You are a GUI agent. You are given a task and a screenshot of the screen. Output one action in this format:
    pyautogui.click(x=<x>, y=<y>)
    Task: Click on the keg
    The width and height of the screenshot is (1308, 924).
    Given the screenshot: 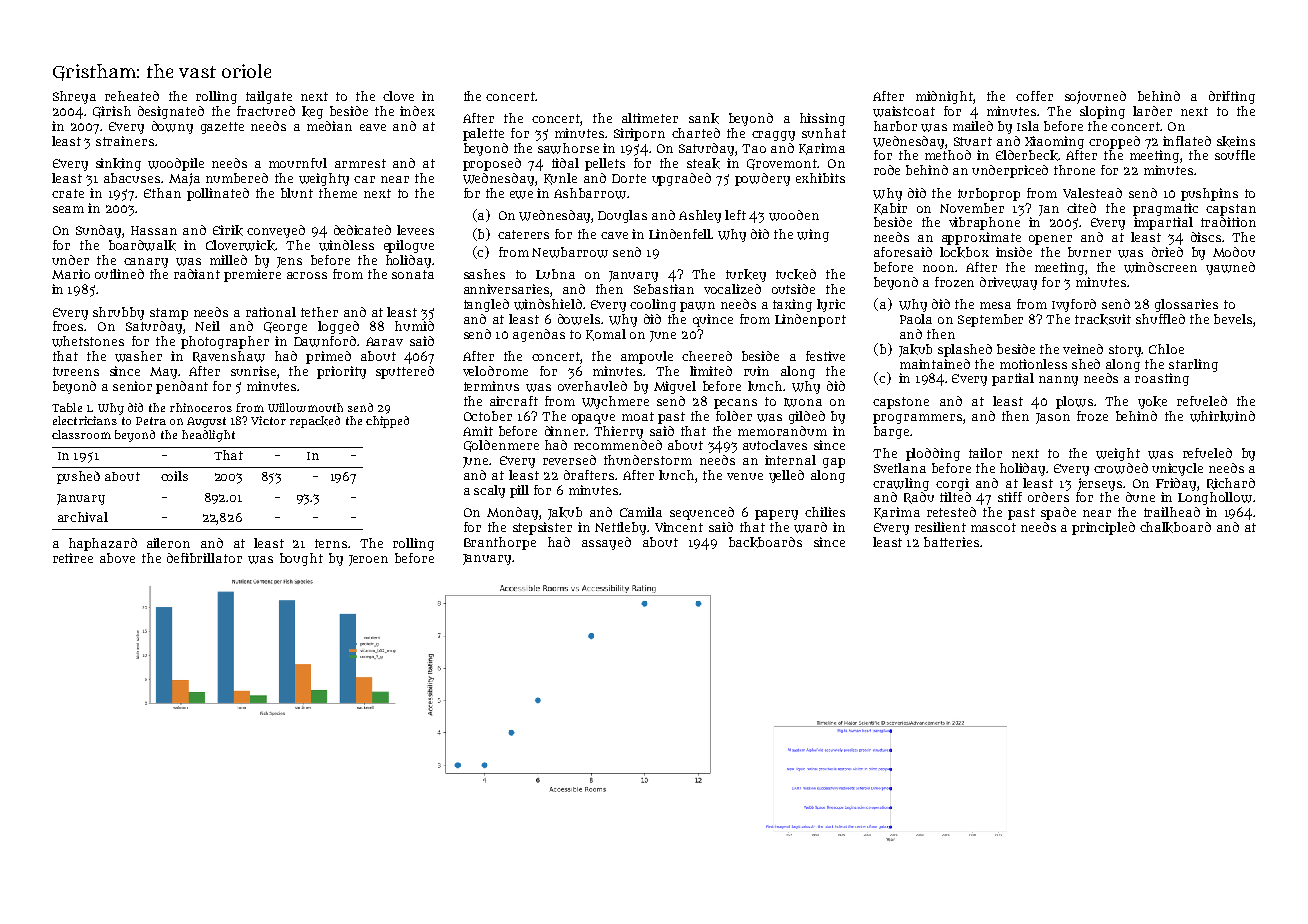 What is the action you would take?
    pyautogui.click(x=312, y=112)
